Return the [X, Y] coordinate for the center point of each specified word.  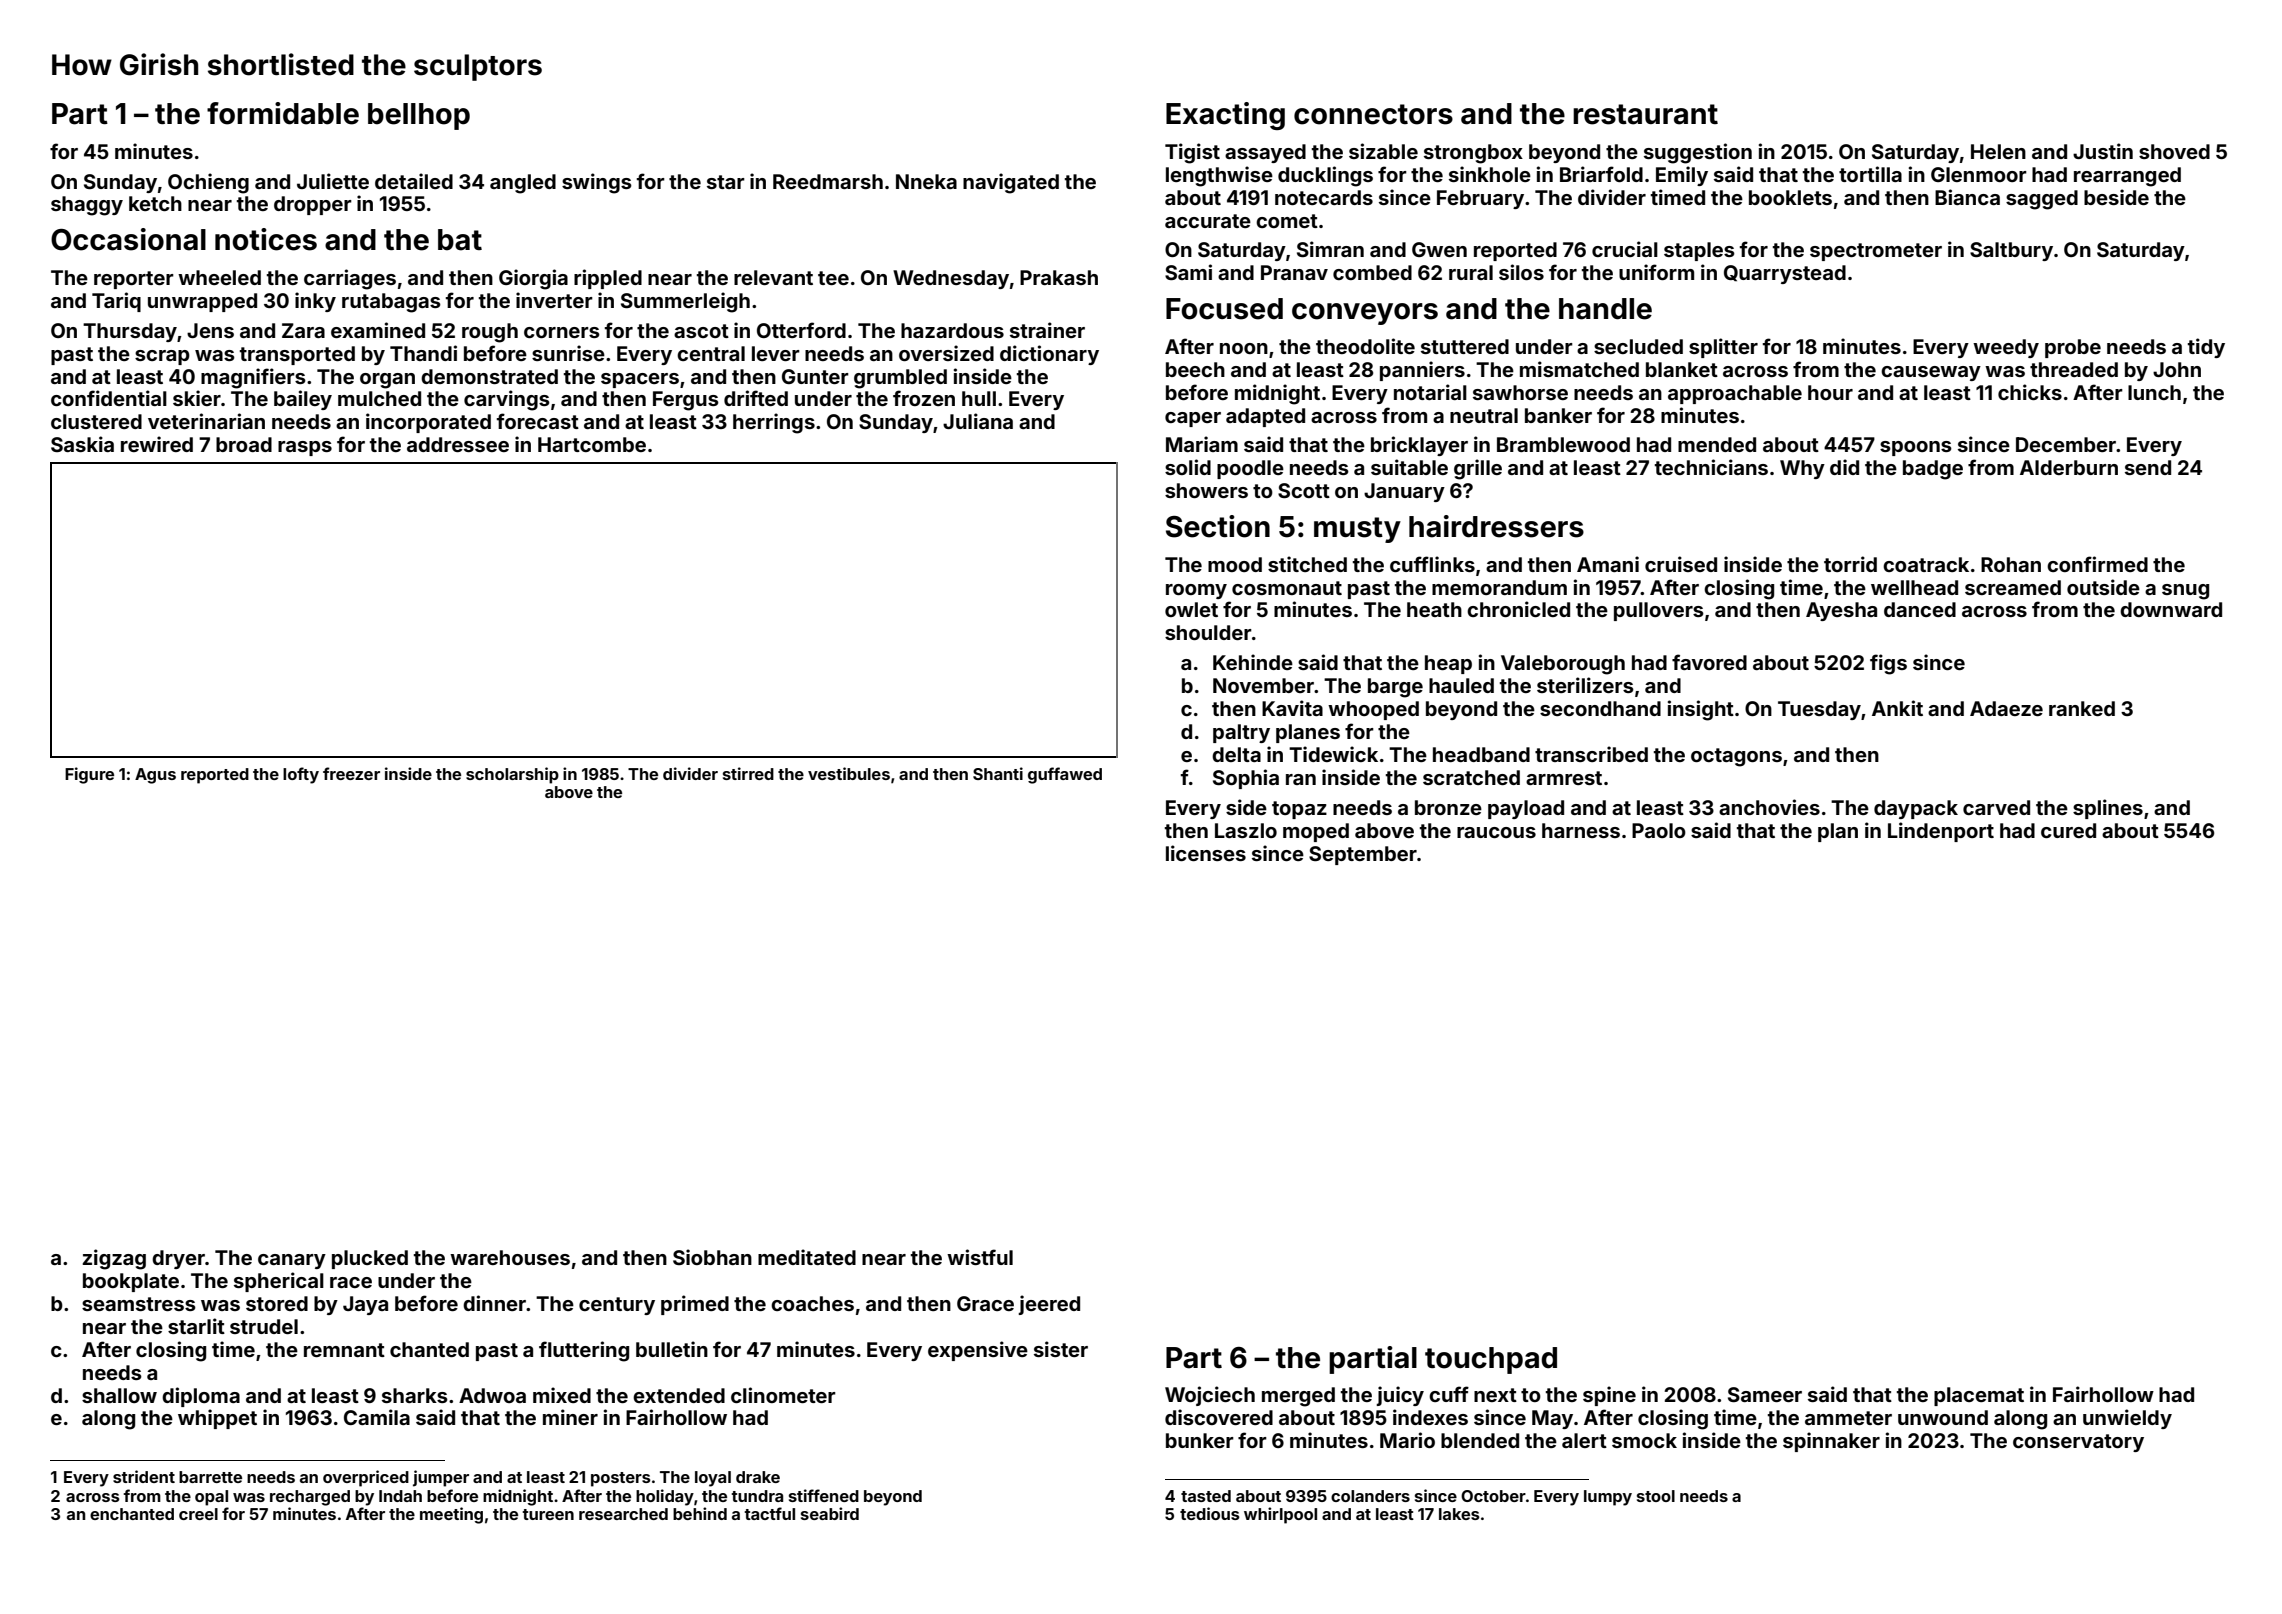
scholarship [512, 775]
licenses [1206, 853]
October [1493, 1496]
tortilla [1870, 174]
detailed [414, 181]
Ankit [1897, 708]
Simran [1330, 249]
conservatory [2078, 1443]
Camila [377, 1417]
